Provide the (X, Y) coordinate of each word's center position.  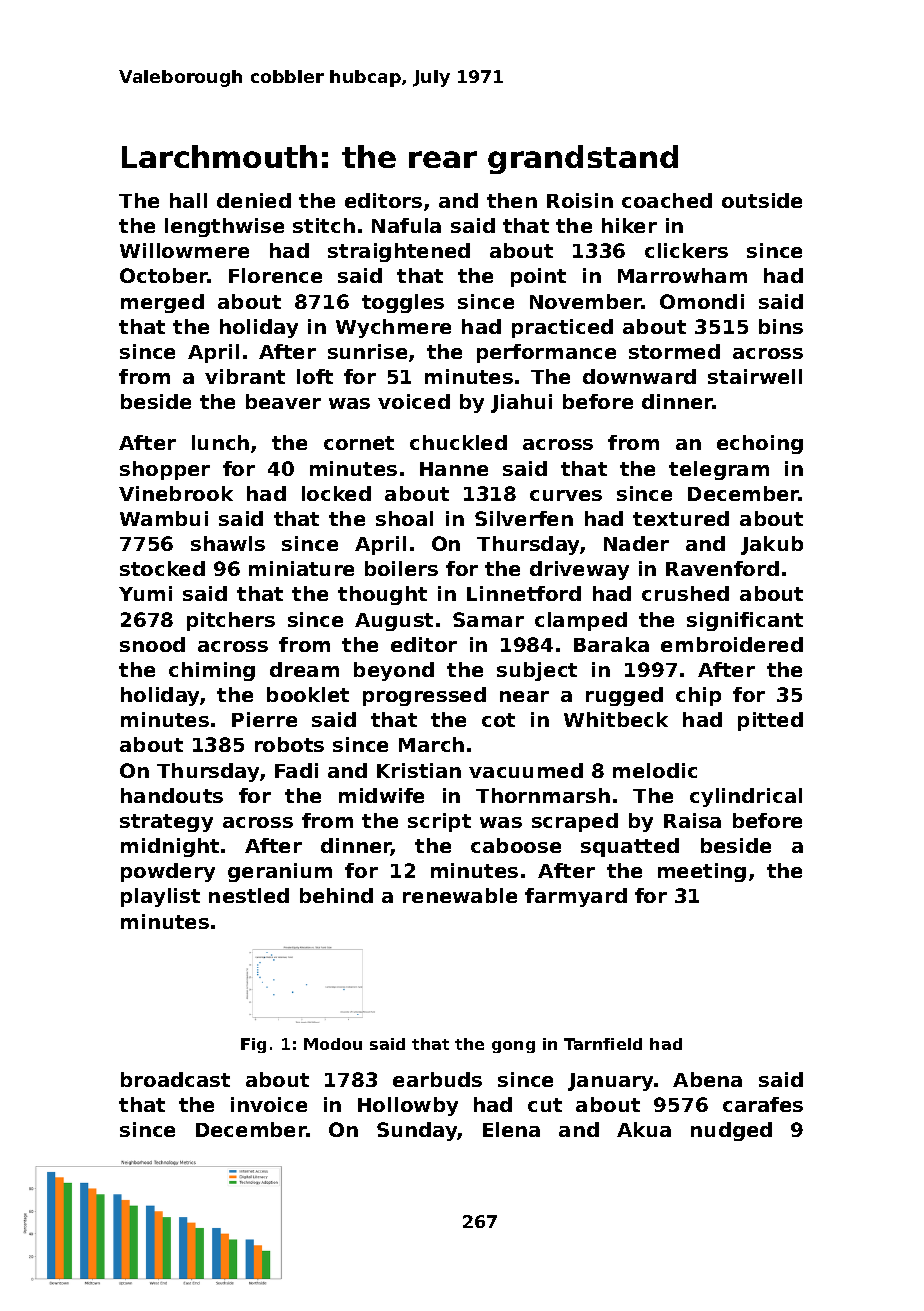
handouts (172, 795)
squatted (630, 847)
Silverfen (524, 518)
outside (762, 200)
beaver (283, 401)
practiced (562, 328)
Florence (275, 275)
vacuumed (526, 770)
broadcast (175, 1079)
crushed (685, 593)
